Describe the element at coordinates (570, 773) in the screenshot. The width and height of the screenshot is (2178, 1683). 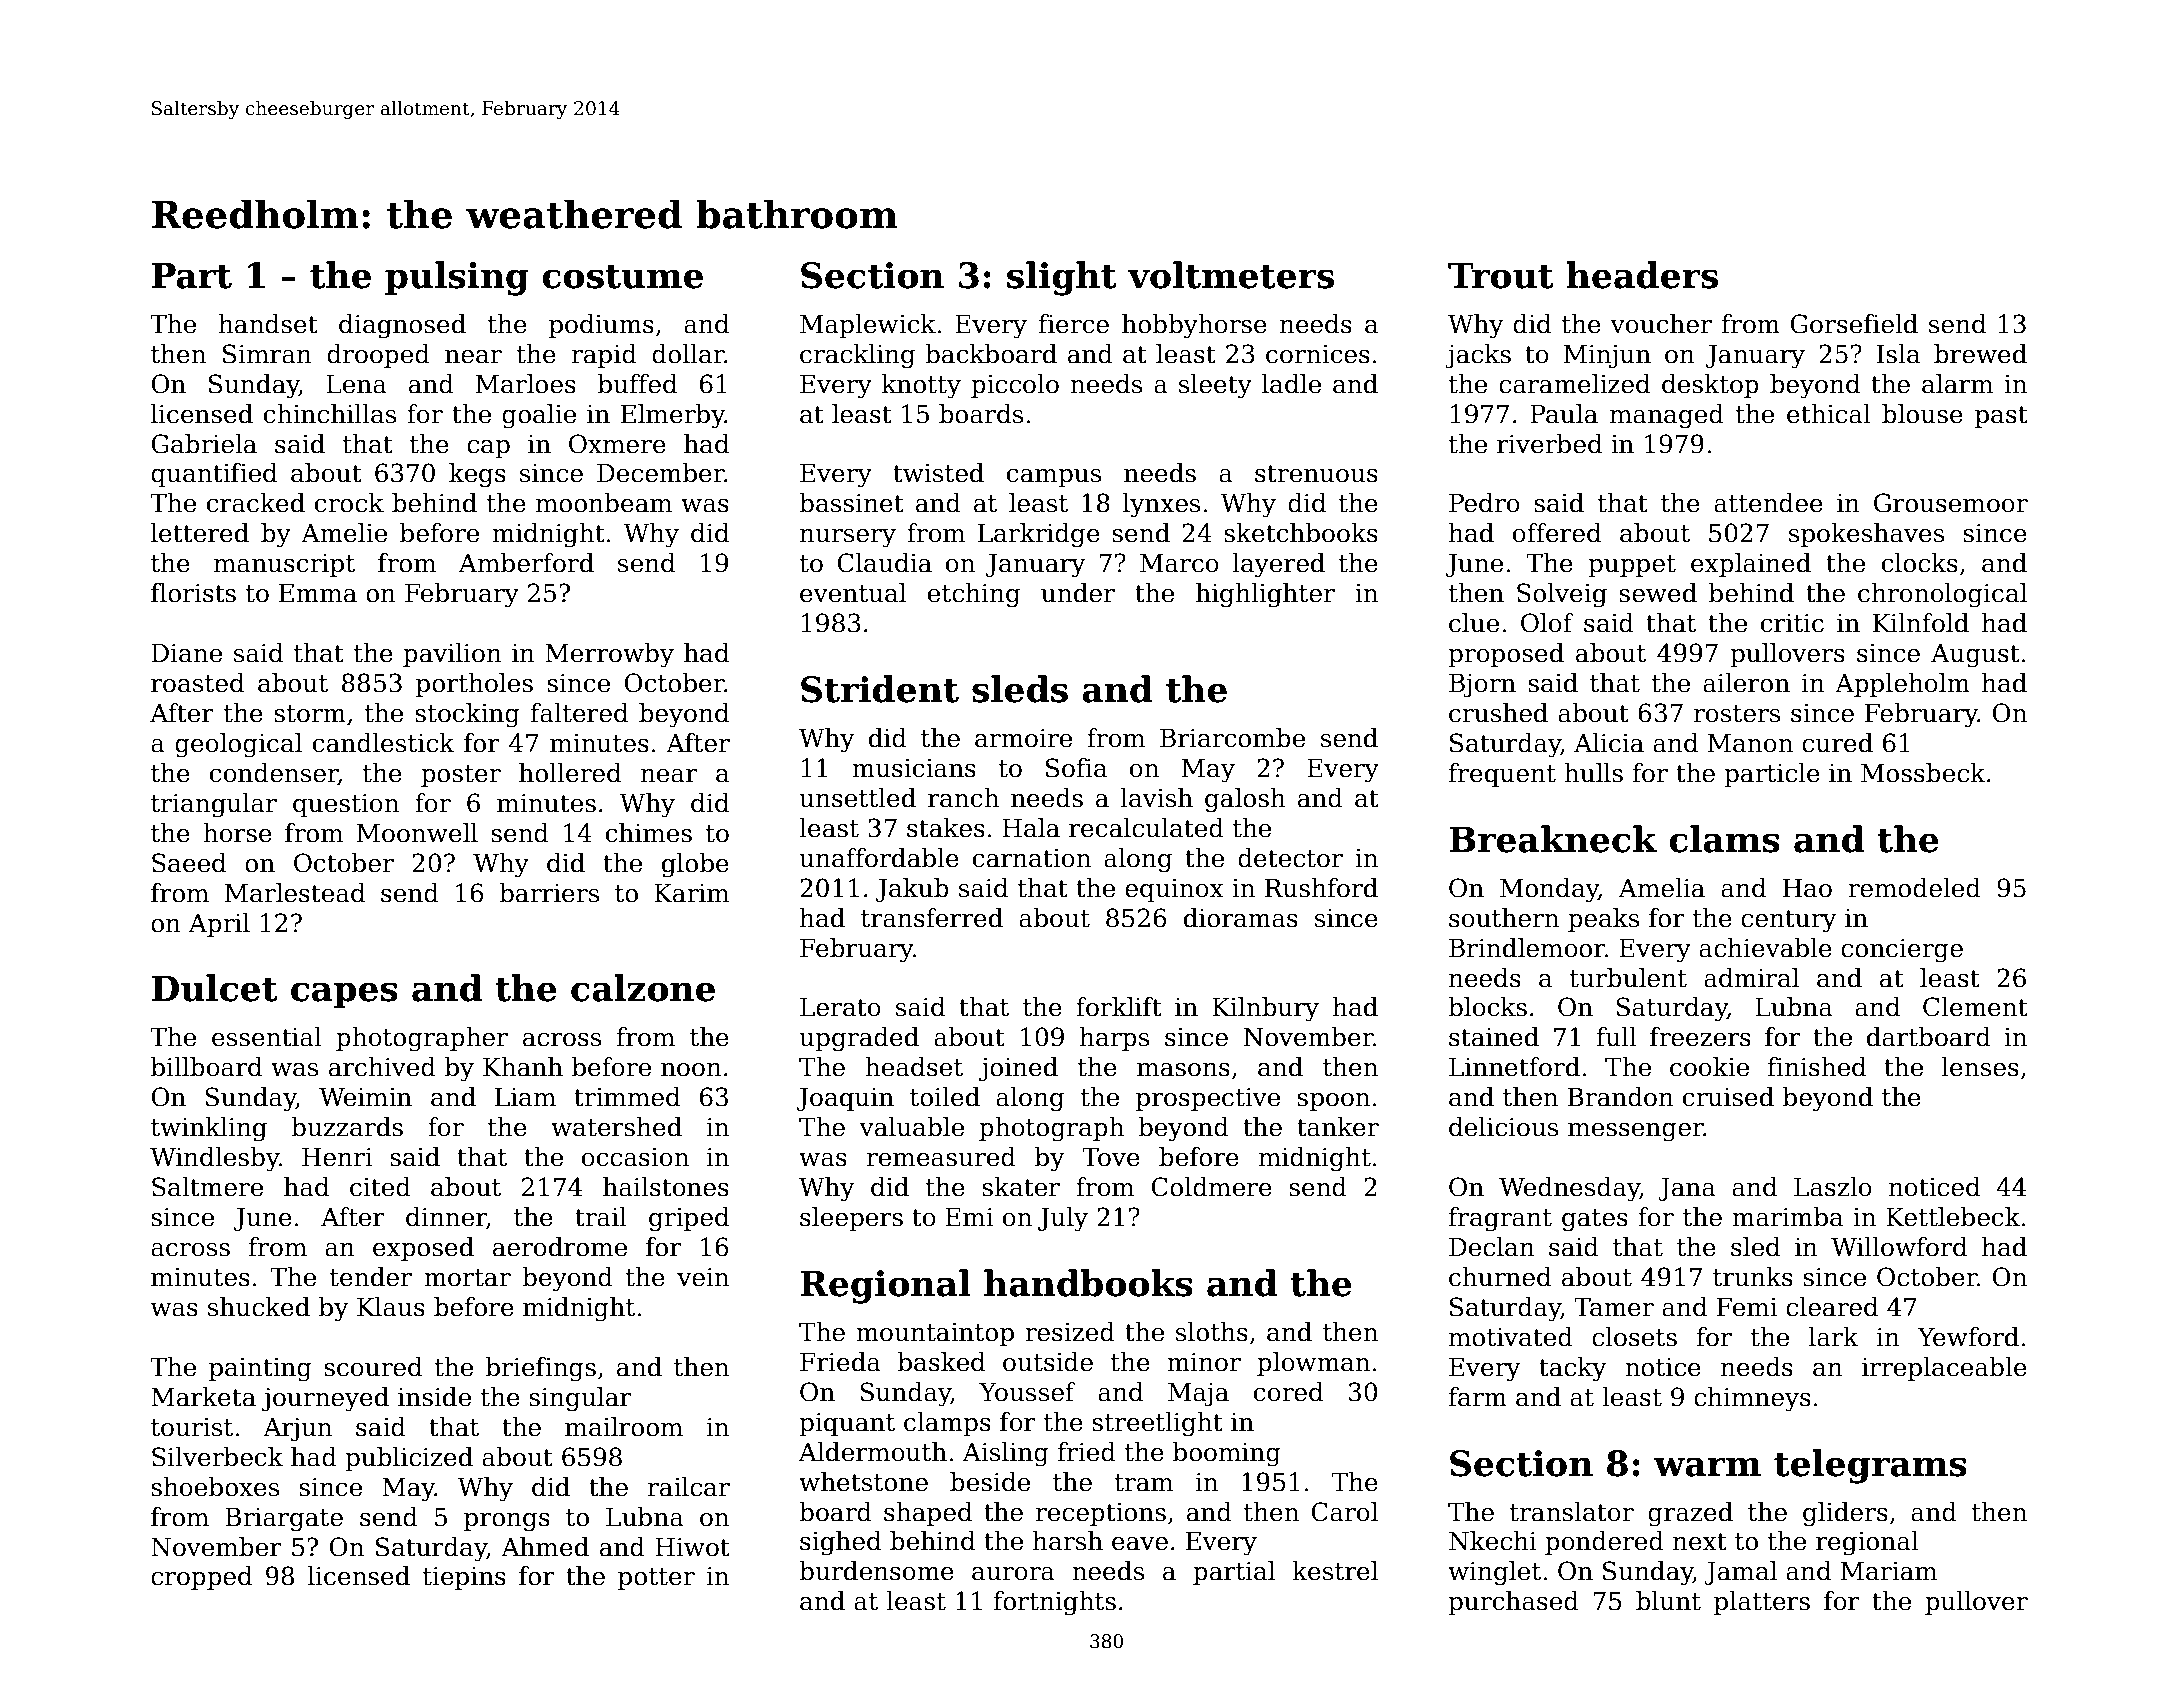
I see `hollered` at that location.
